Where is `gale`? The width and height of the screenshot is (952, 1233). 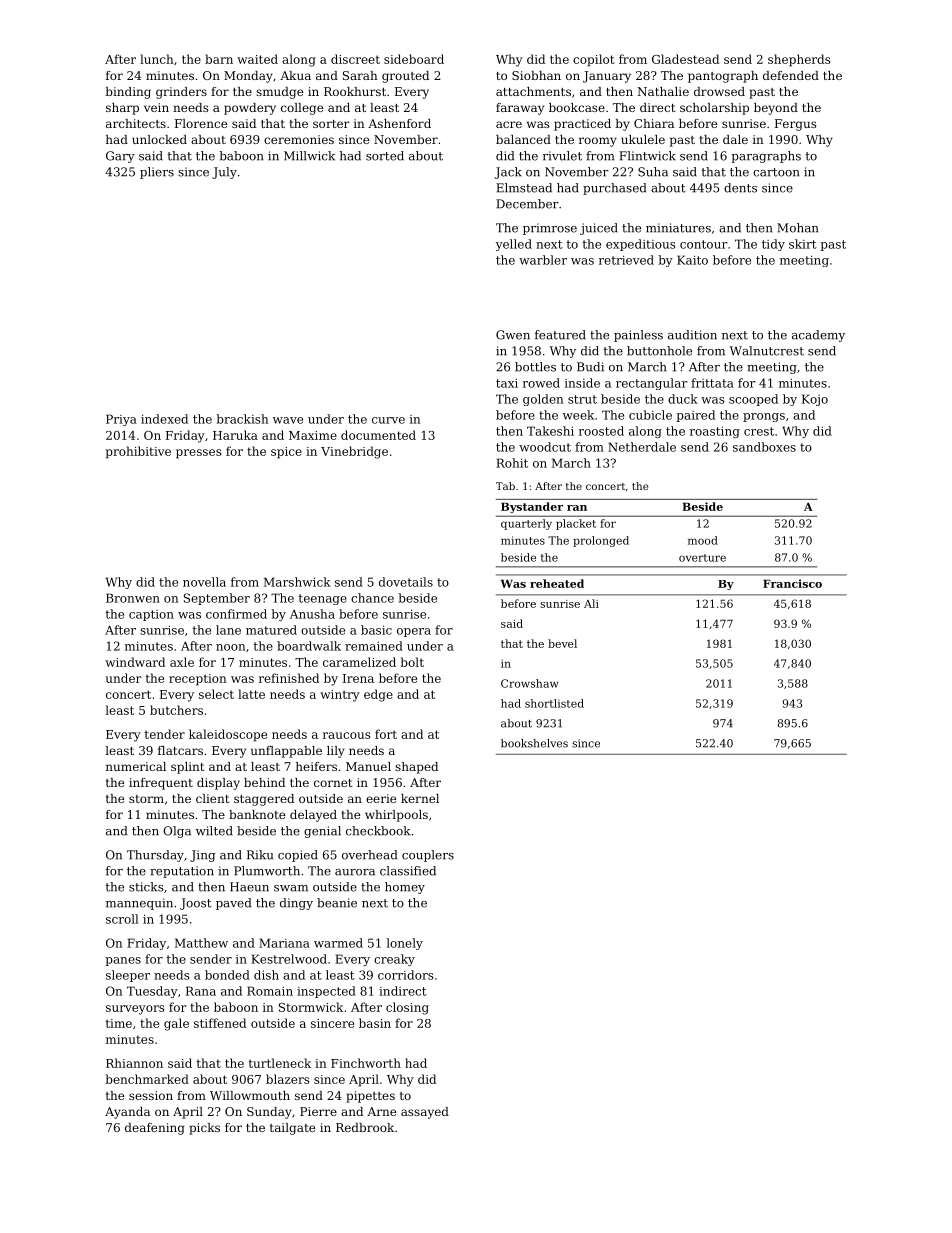 gale is located at coordinates (176, 1024).
